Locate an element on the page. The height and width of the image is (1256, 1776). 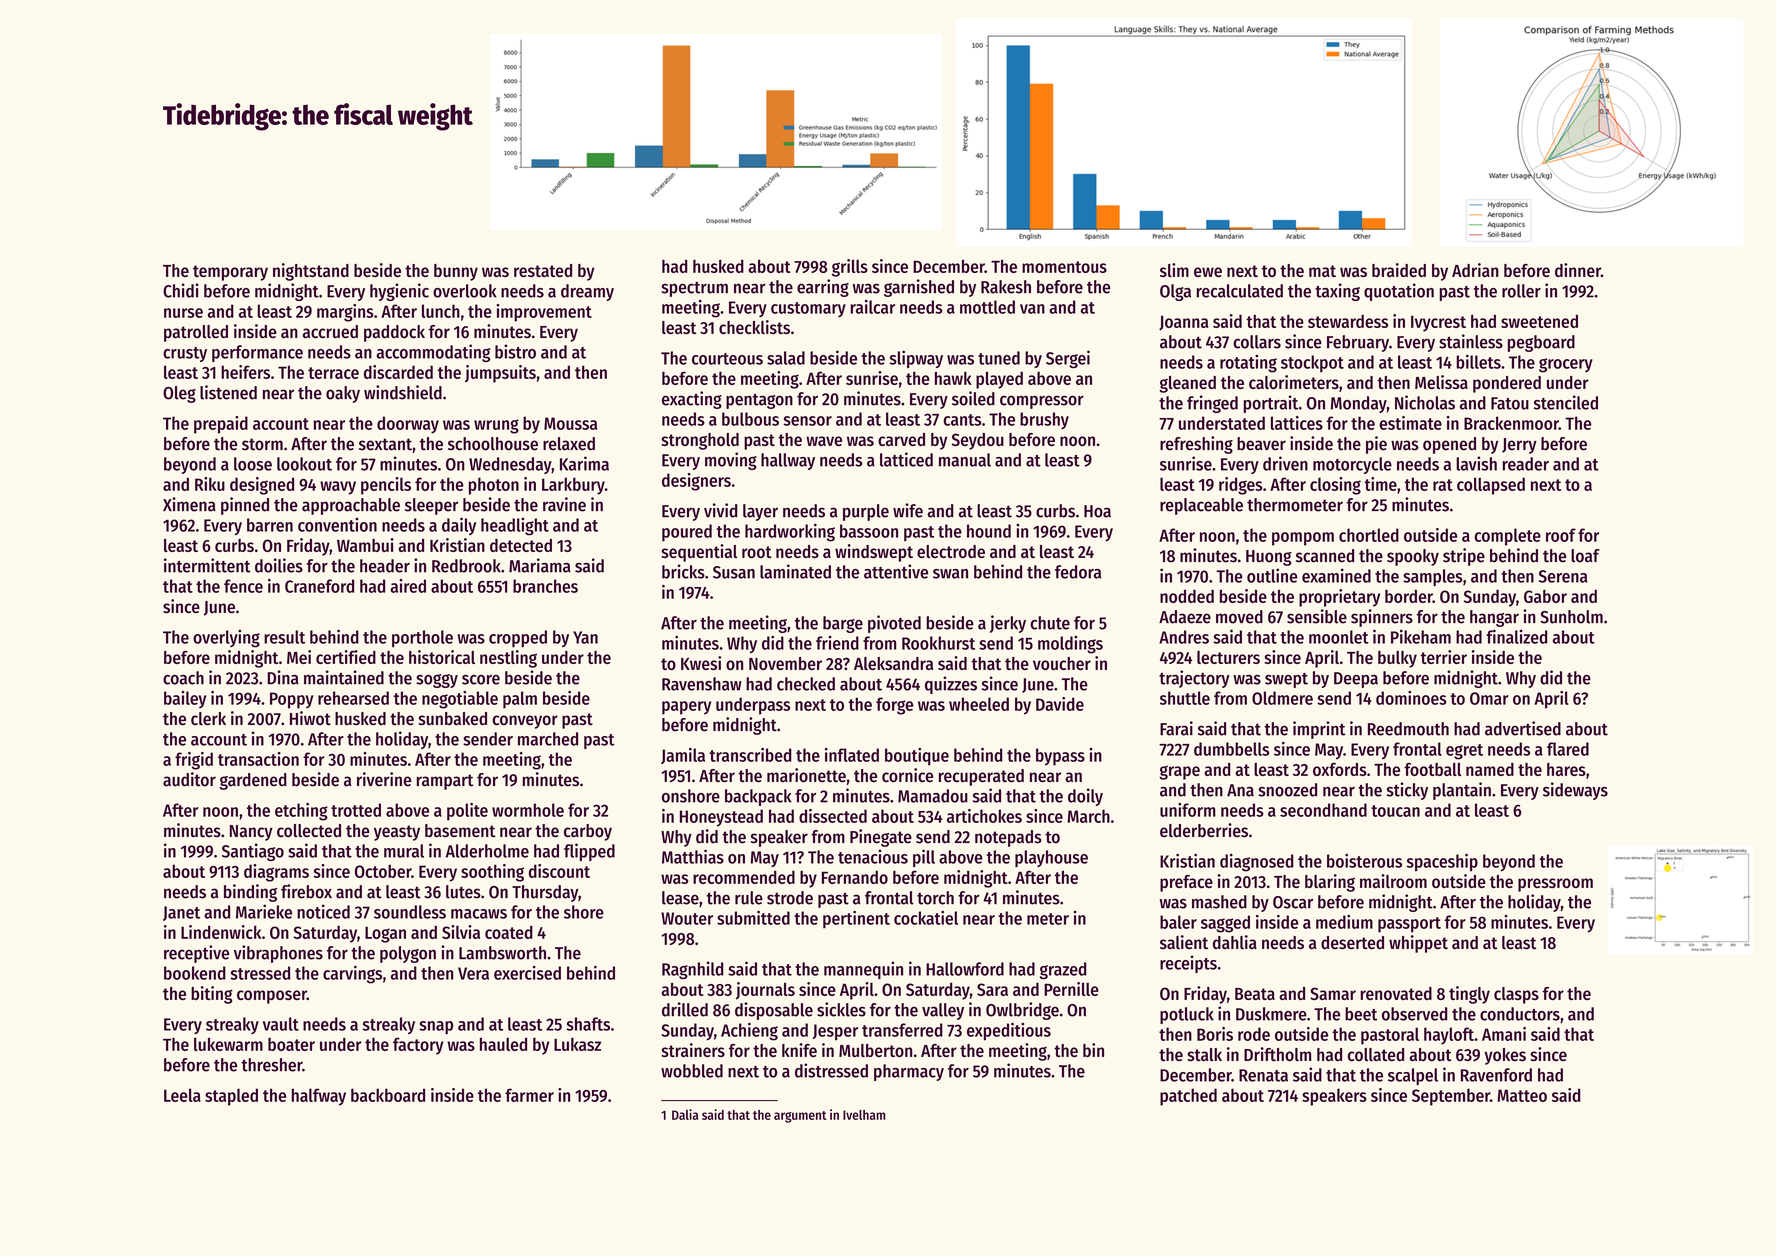
pondered is located at coordinates (1507, 384).
